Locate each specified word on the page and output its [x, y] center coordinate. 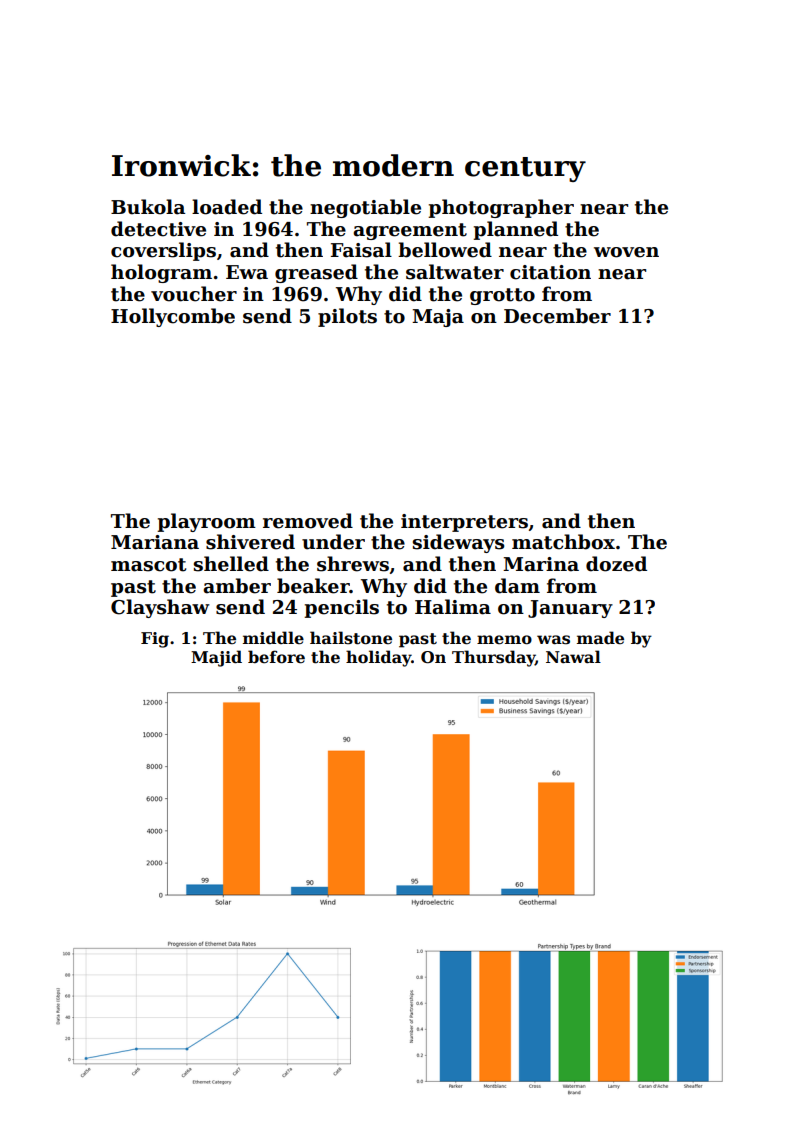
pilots [347, 317]
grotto [502, 296]
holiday [379, 658]
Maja [438, 318]
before [276, 657]
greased [316, 273]
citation [550, 272]
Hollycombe [173, 317]
